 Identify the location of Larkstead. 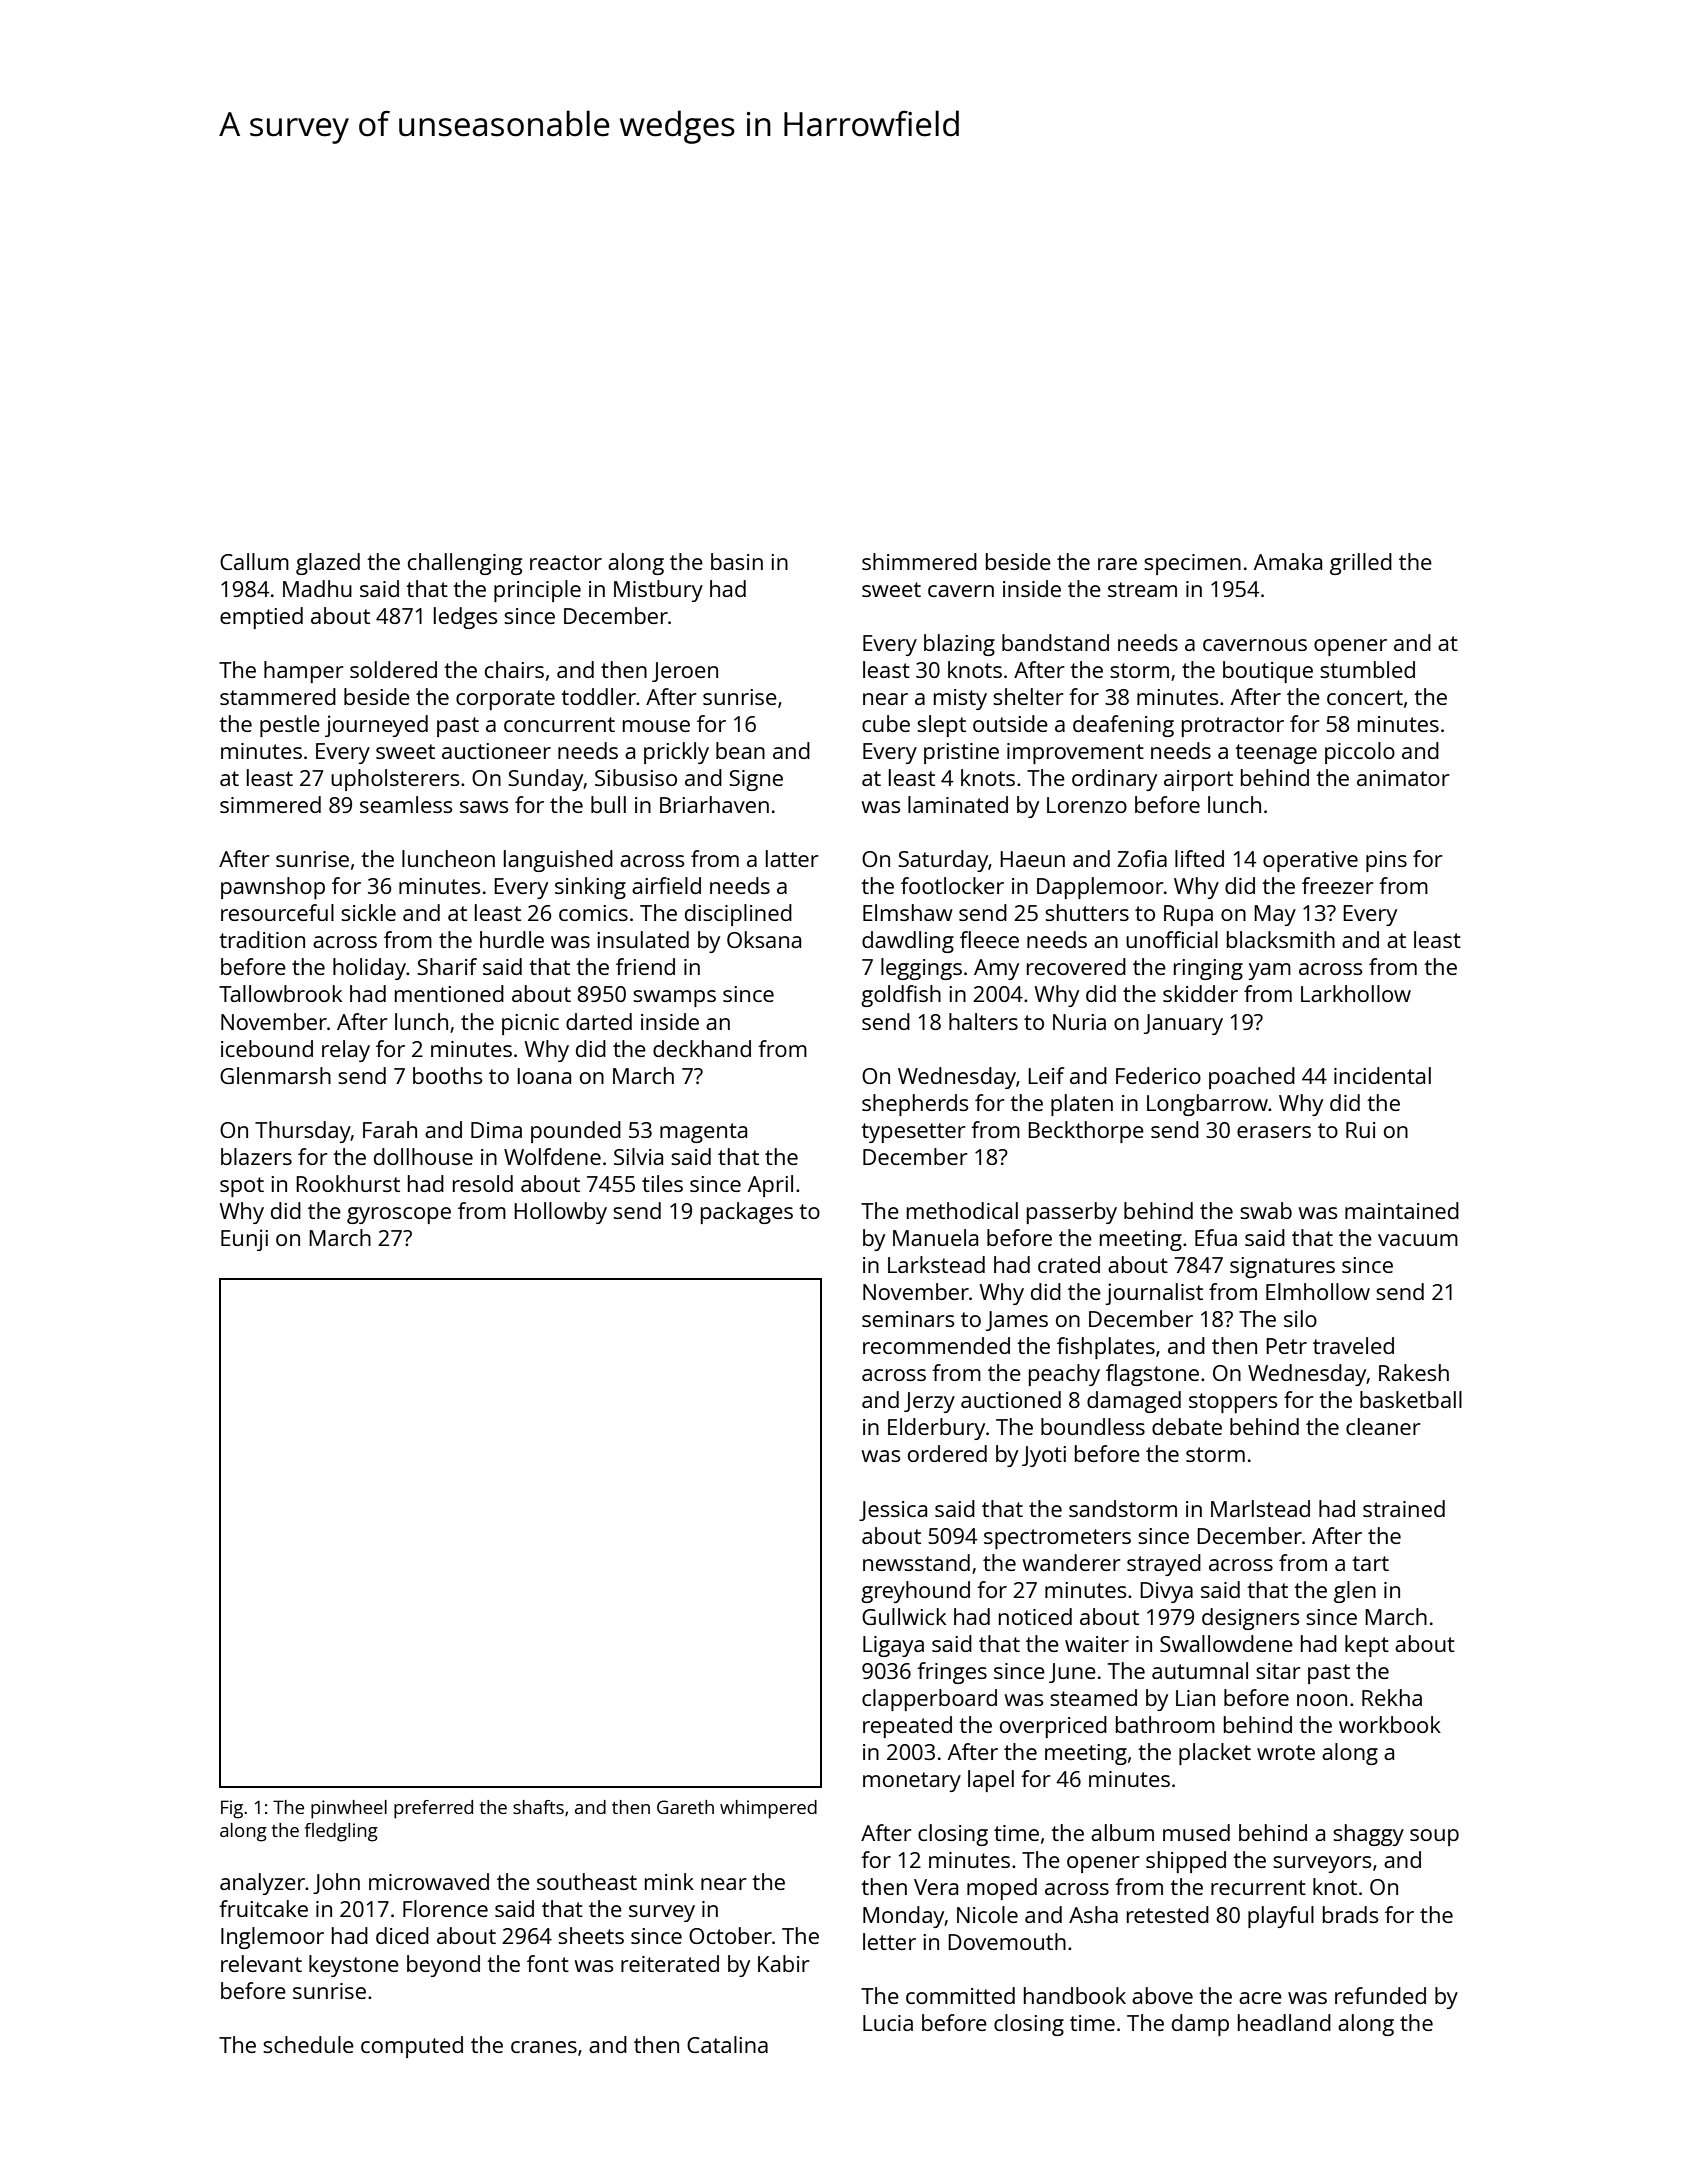
(936, 1264).
